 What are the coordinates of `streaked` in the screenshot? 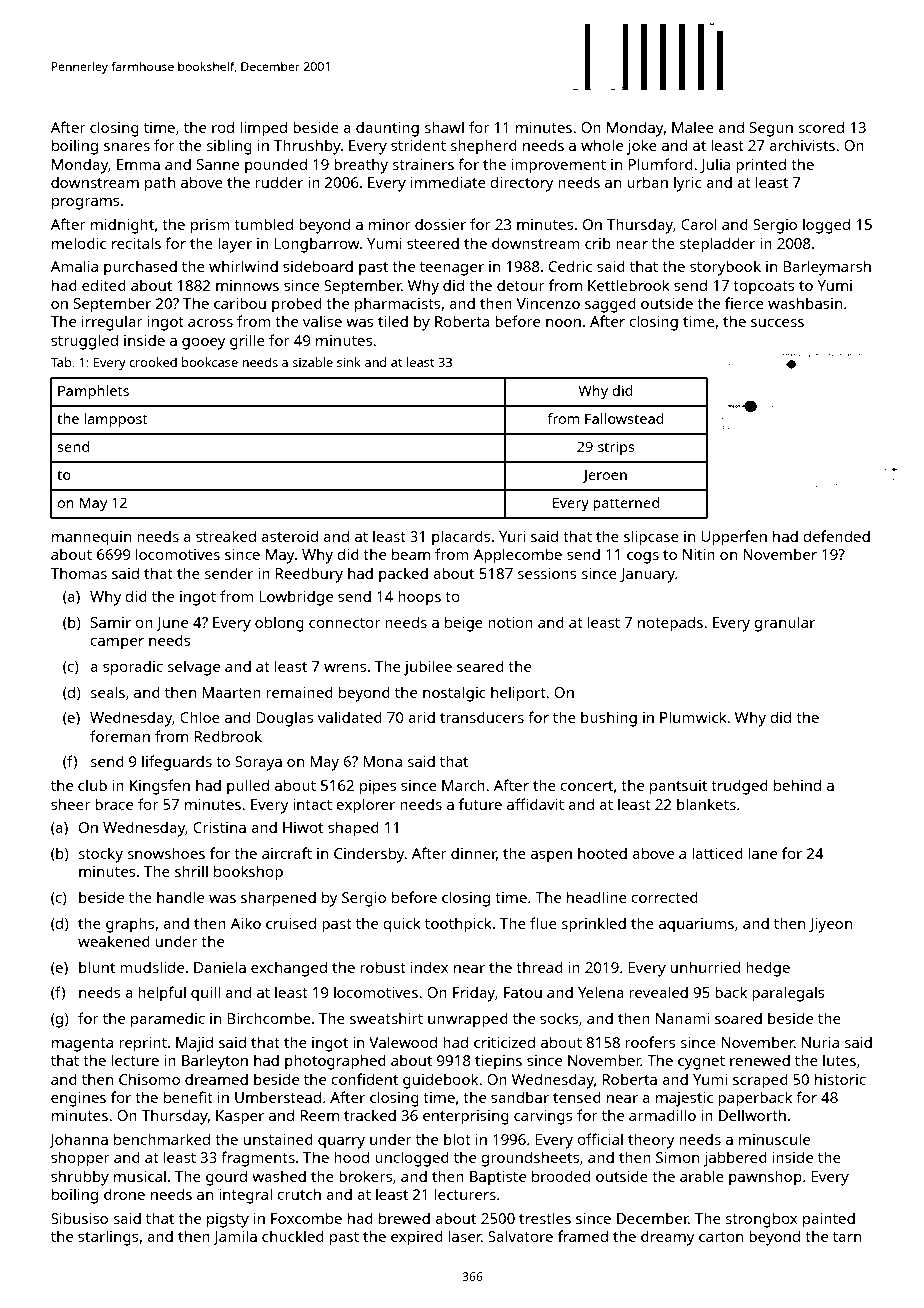 It's located at (226, 536).
